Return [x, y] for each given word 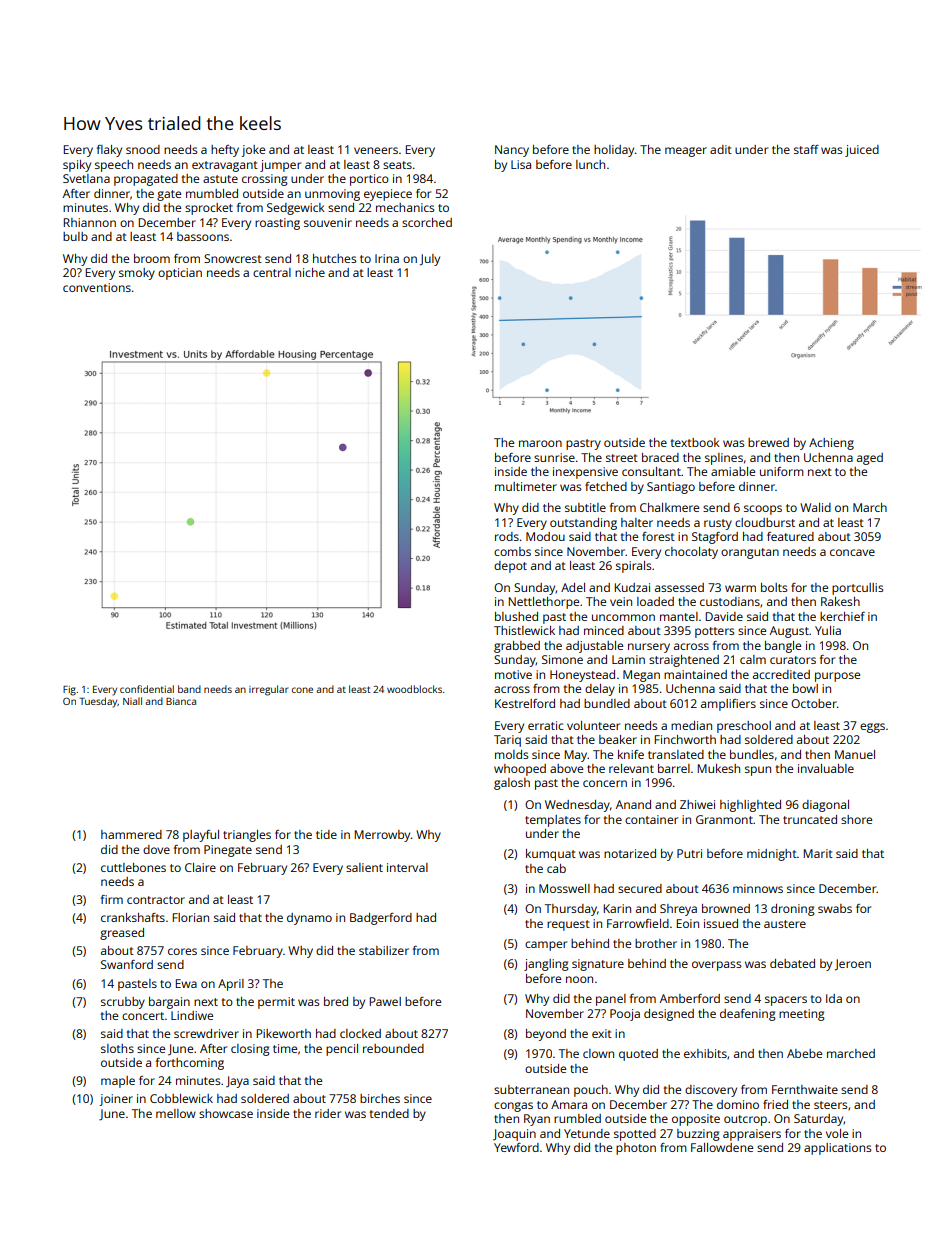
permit [276, 1003]
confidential [147, 689]
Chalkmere [669, 507]
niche [310, 272]
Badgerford [381, 919]
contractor [156, 900]
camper [546, 946]
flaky [109, 151]
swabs [835, 908]
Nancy [512, 151]
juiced [862, 151]
